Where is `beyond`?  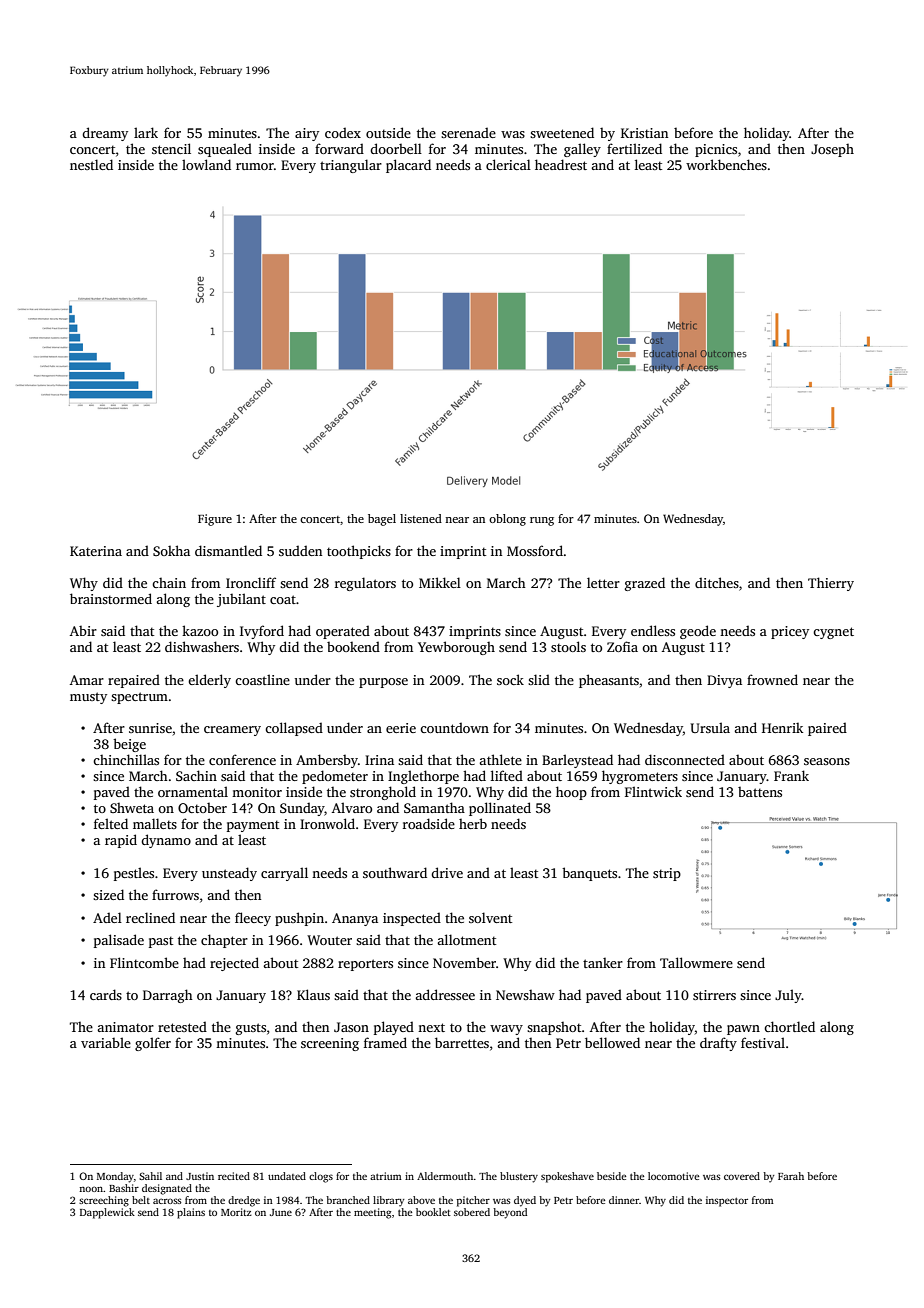
beyond is located at coordinates (510, 1213).
